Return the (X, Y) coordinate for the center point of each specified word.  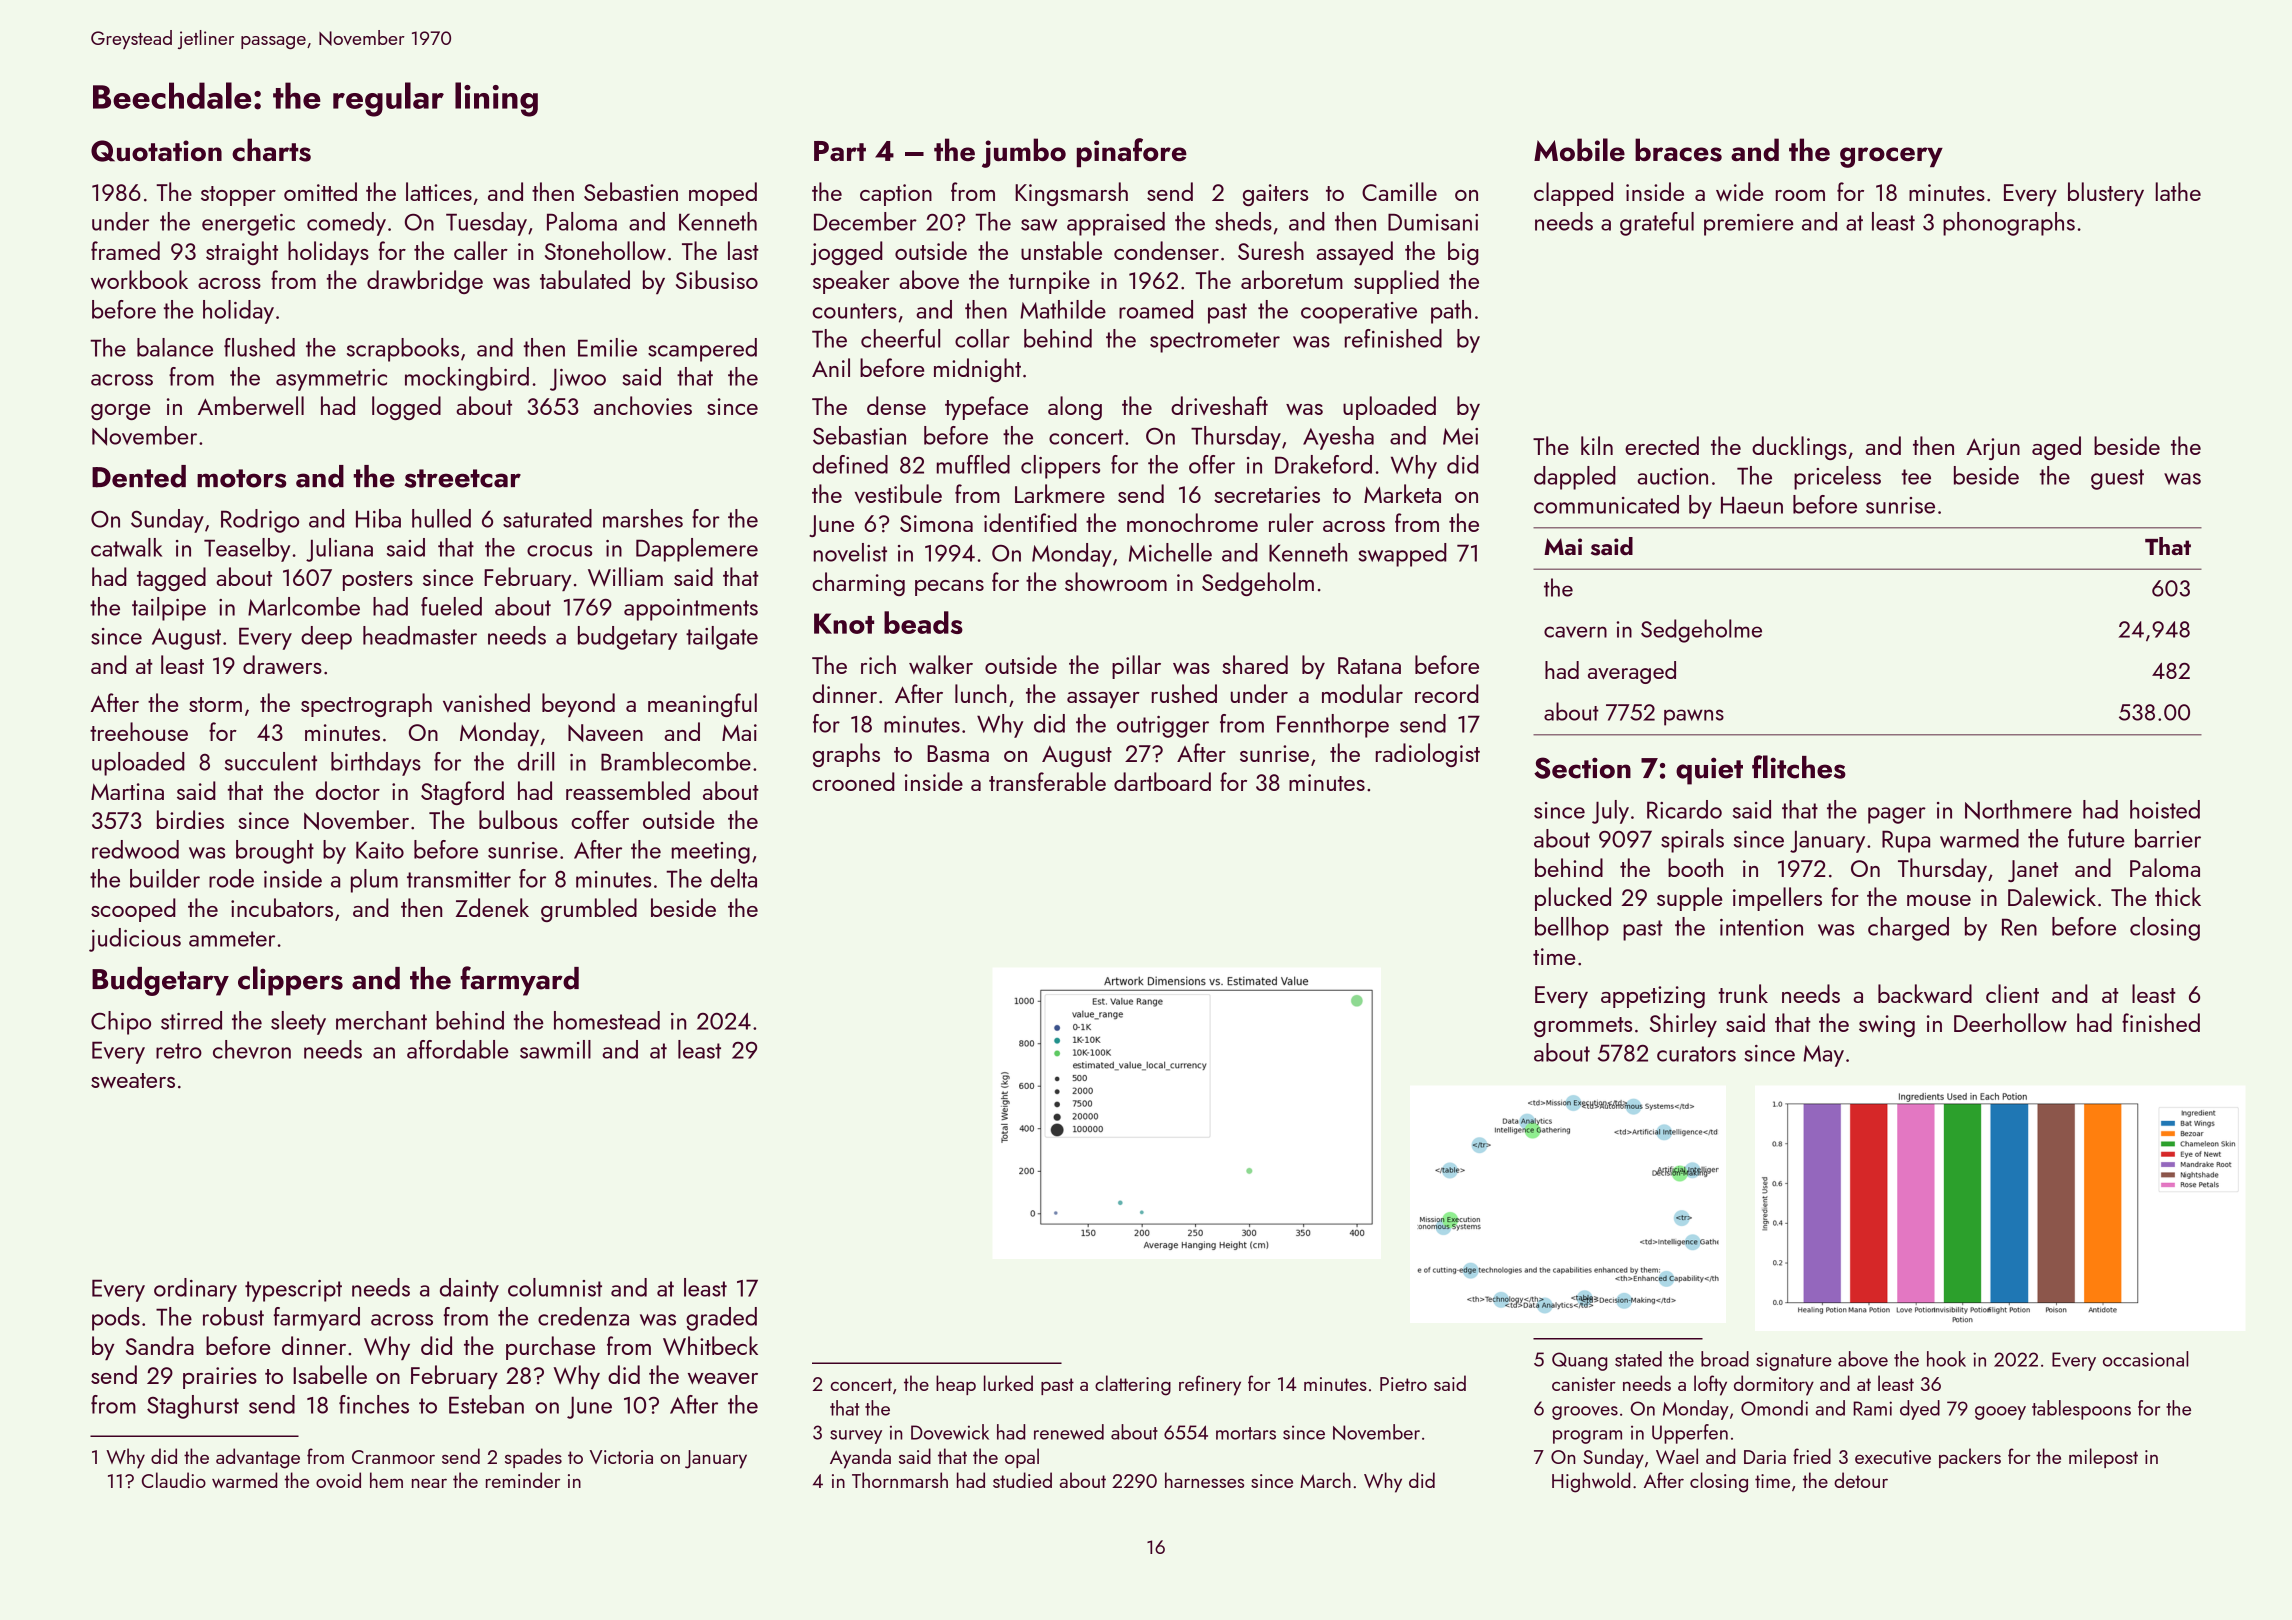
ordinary (195, 1290)
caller (481, 250)
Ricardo (1684, 809)
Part (840, 151)
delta (734, 878)
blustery (2106, 194)
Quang (1579, 1361)
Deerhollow (2010, 1022)
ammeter (232, 939)
